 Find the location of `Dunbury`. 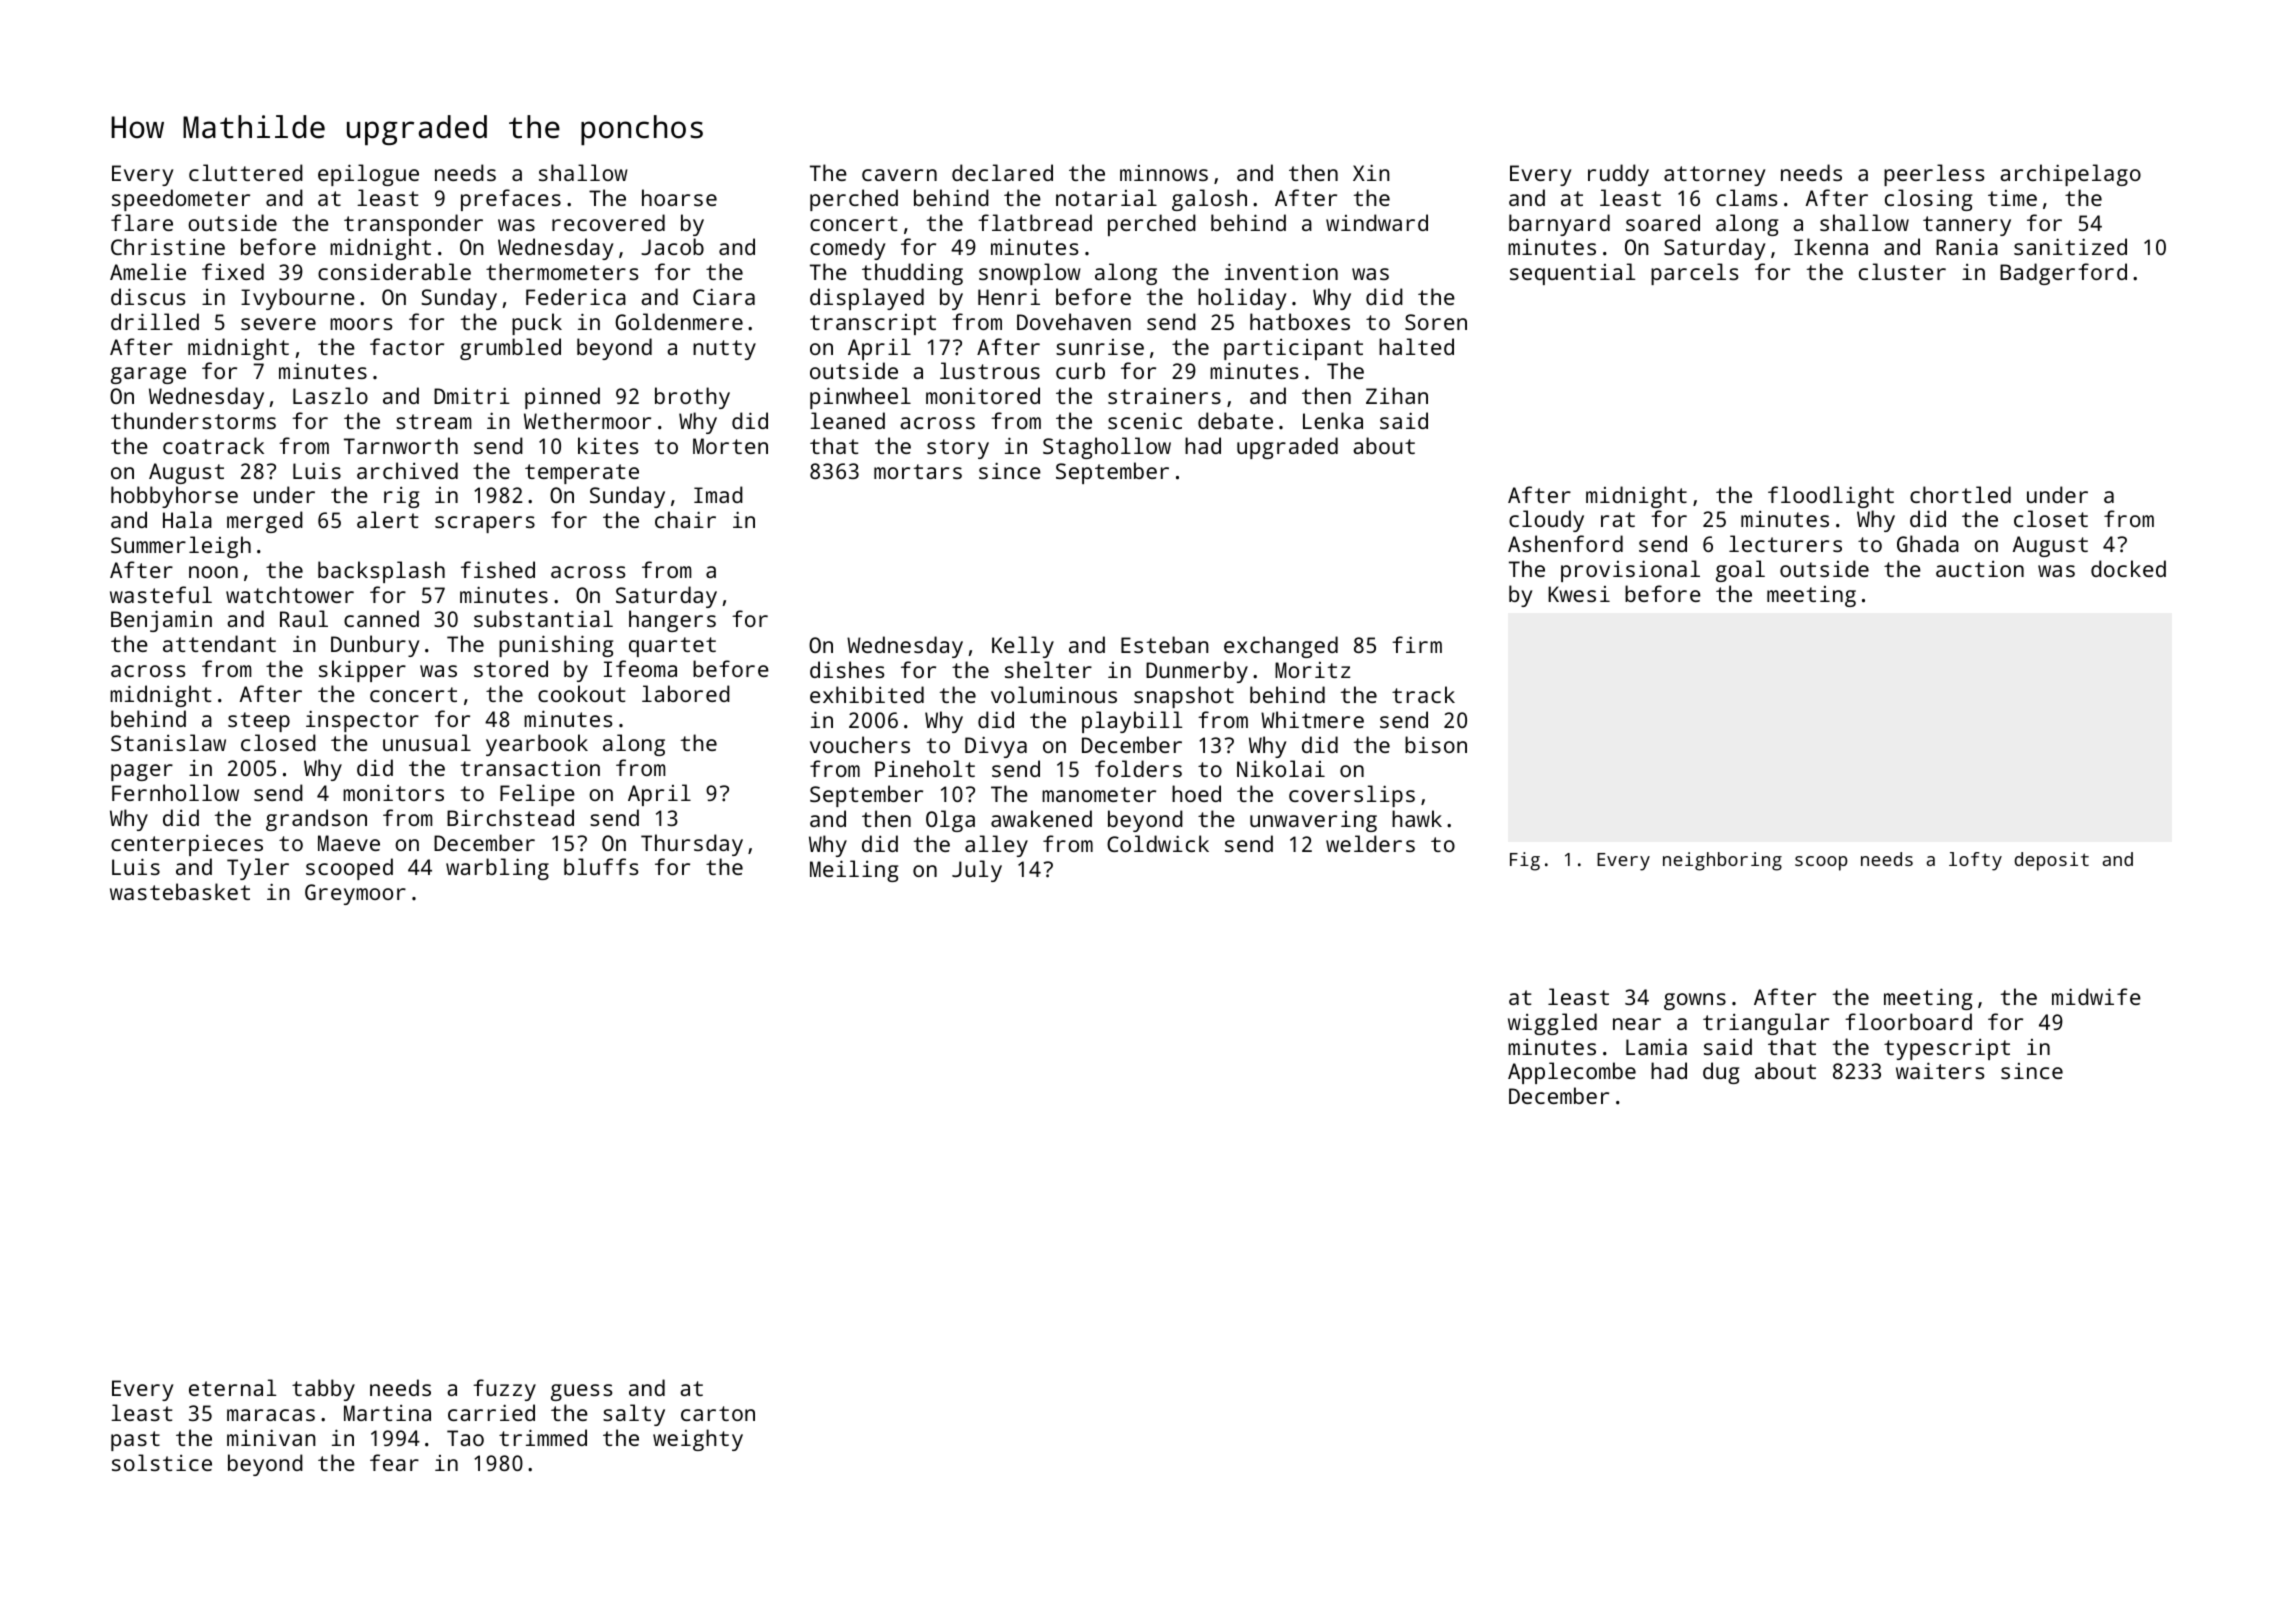

Dunbury is located at coordinates (375, 646).
